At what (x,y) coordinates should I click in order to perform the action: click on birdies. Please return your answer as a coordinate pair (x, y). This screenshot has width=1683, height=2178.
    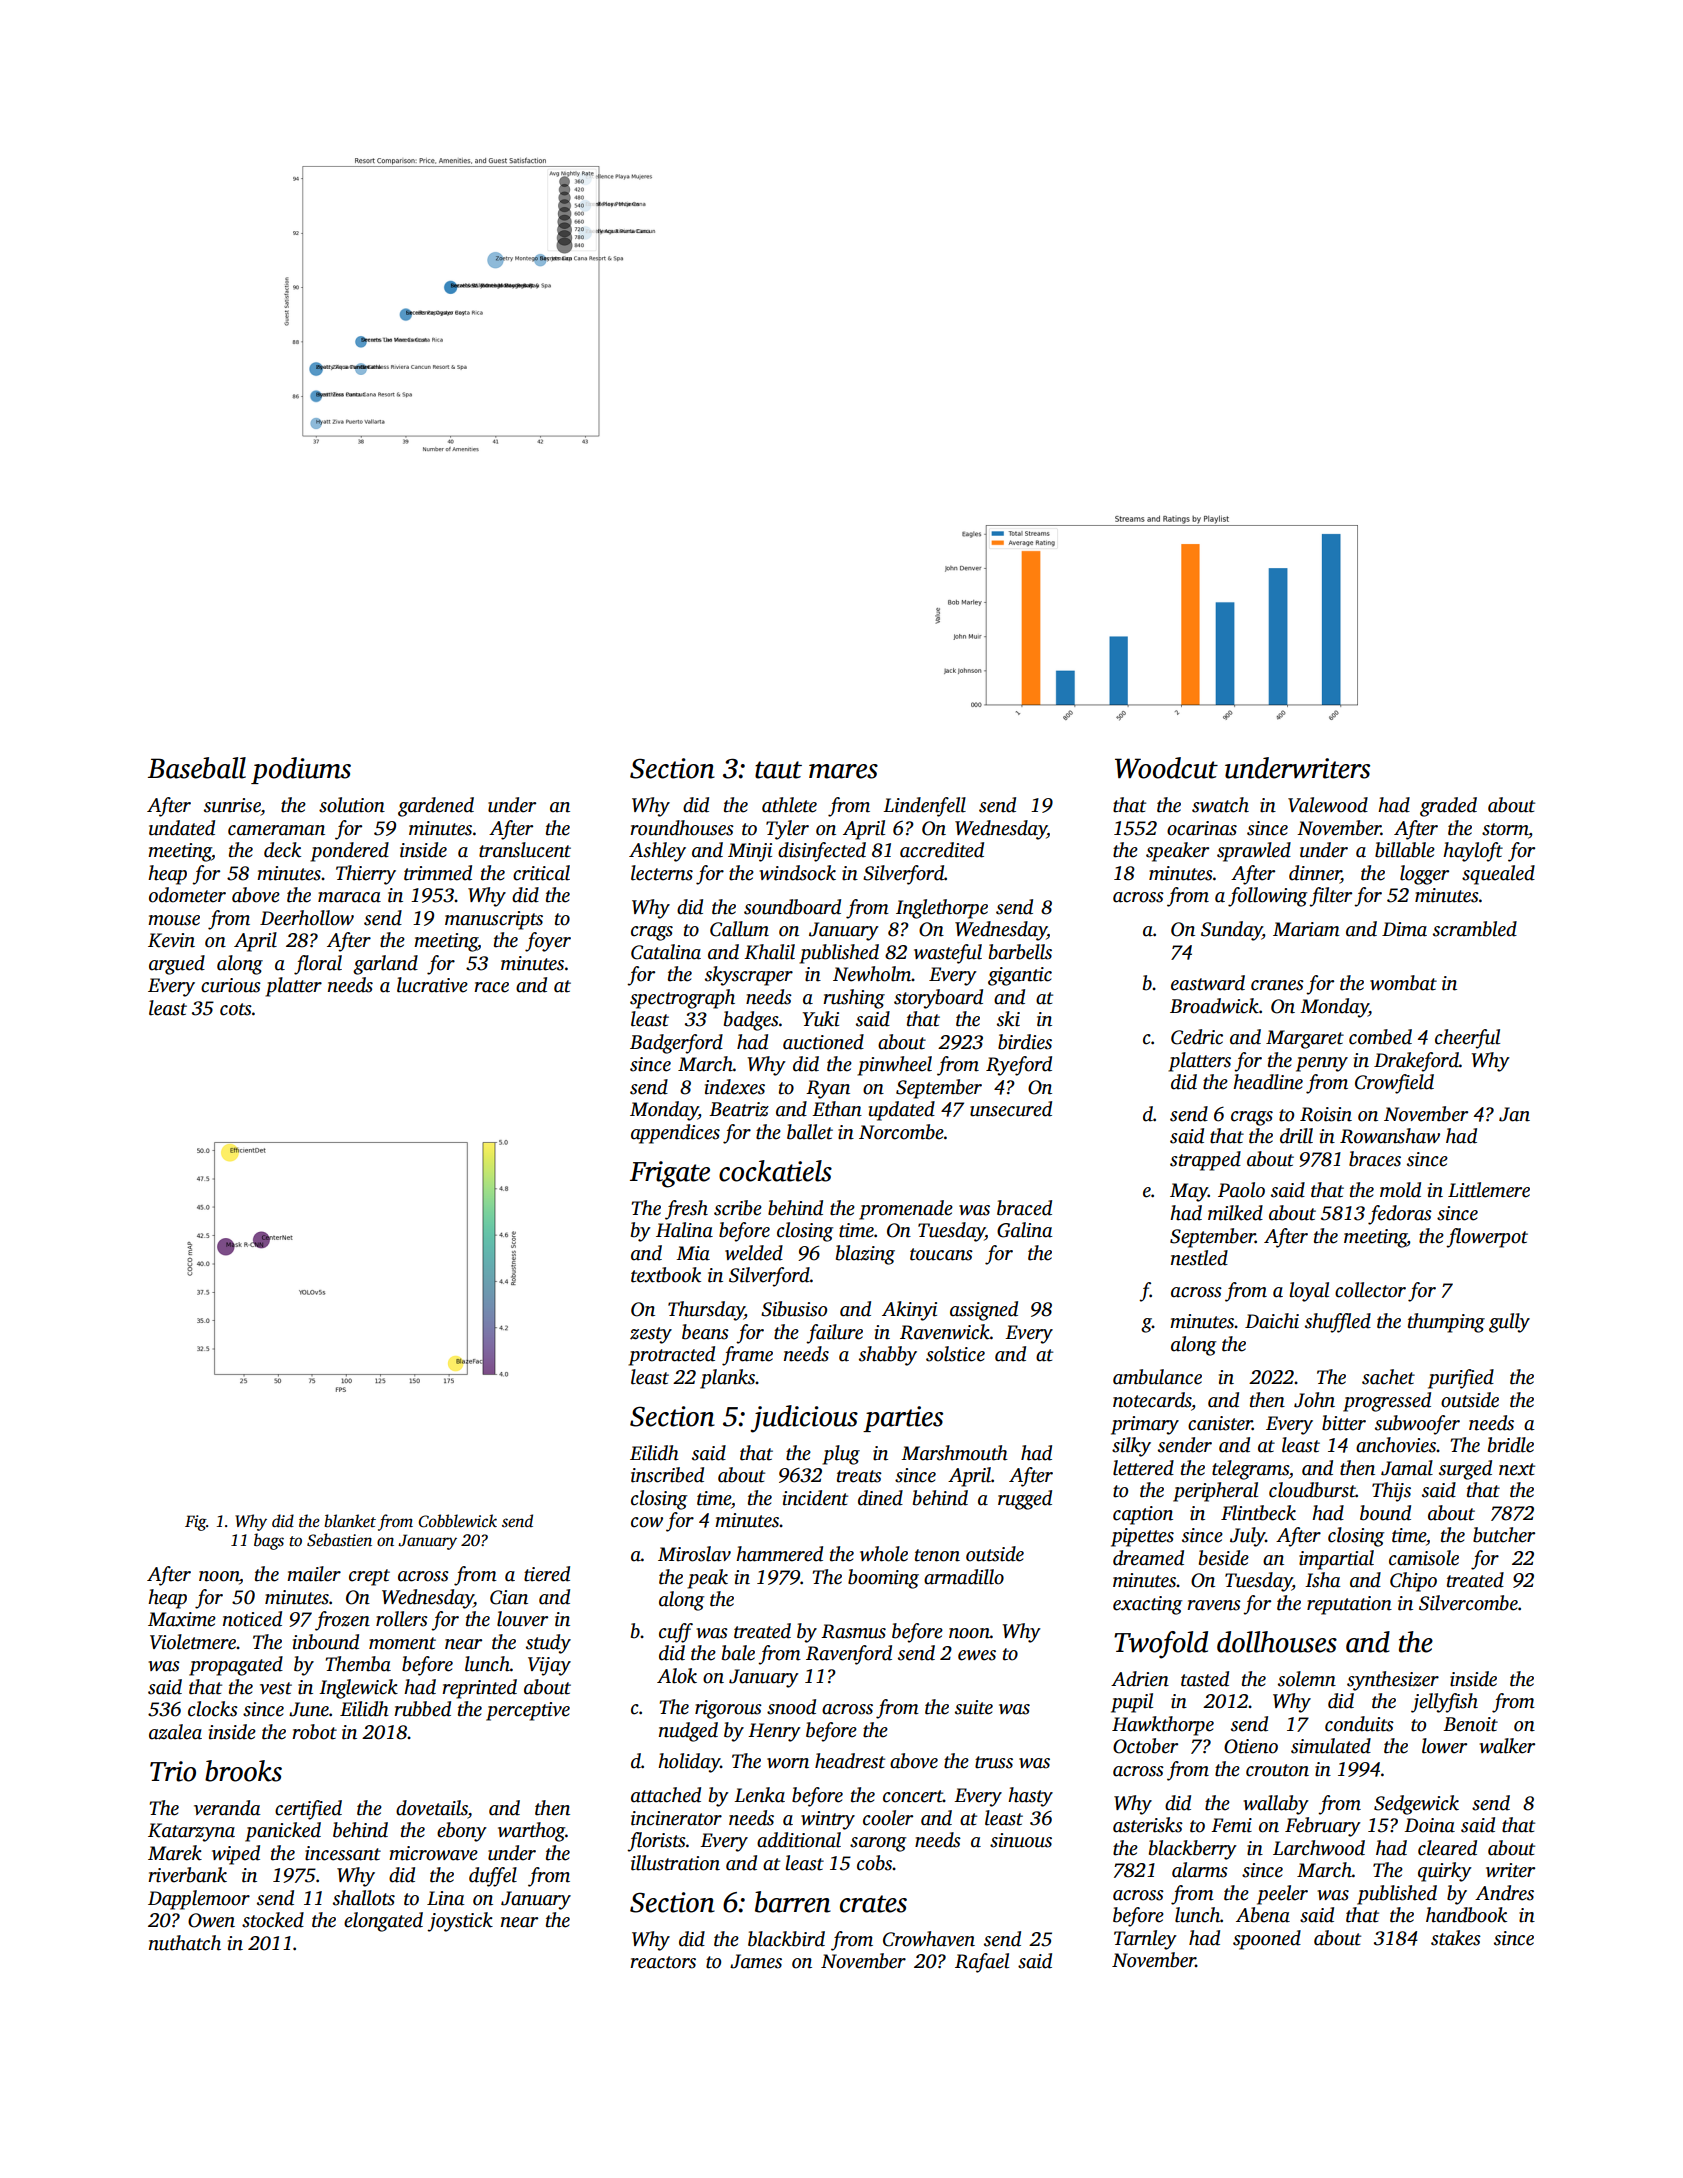
    Looking at the image, I should click on (1025, 1042).
